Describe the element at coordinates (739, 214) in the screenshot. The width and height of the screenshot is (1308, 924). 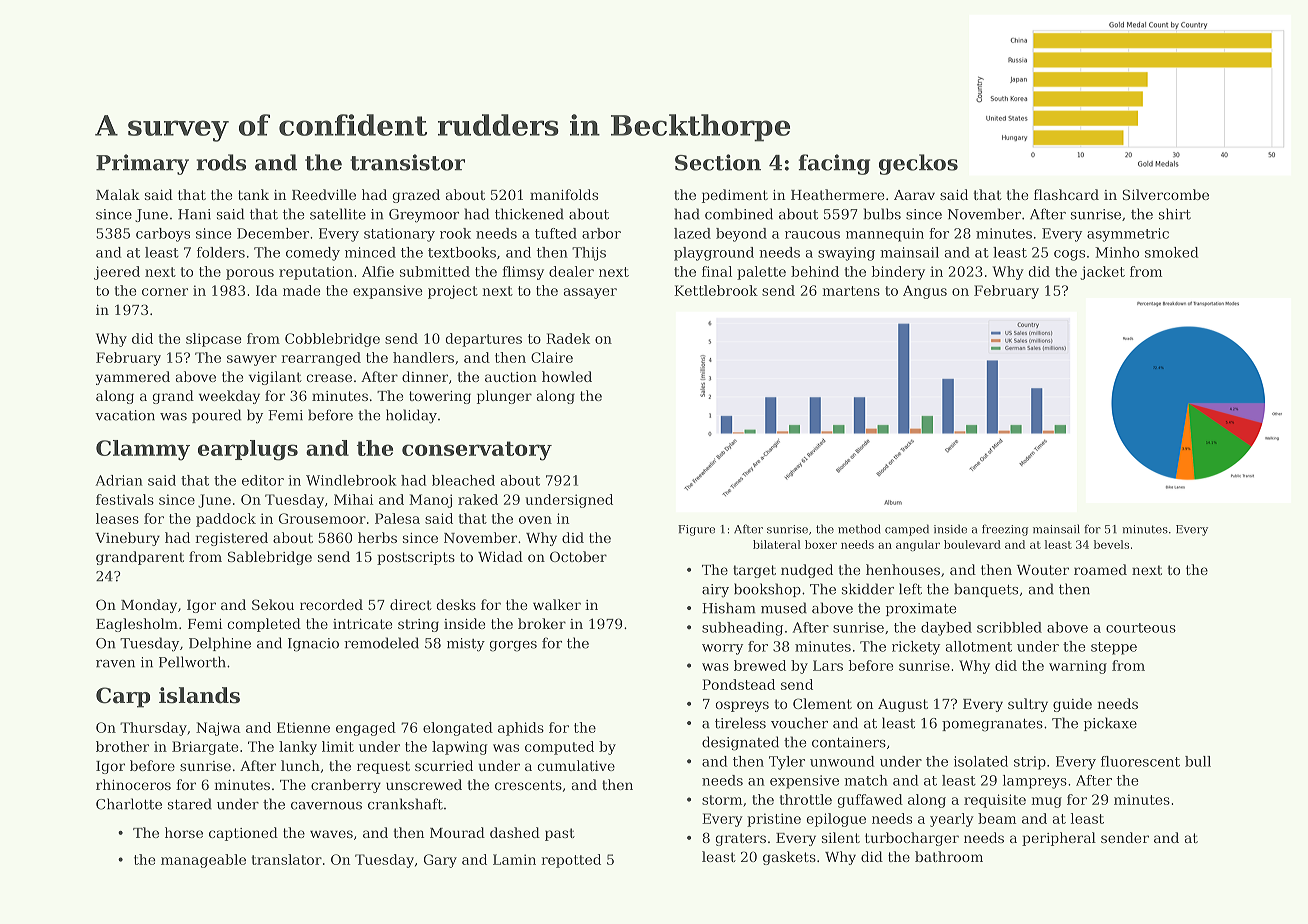
I see `combined` at that location.
